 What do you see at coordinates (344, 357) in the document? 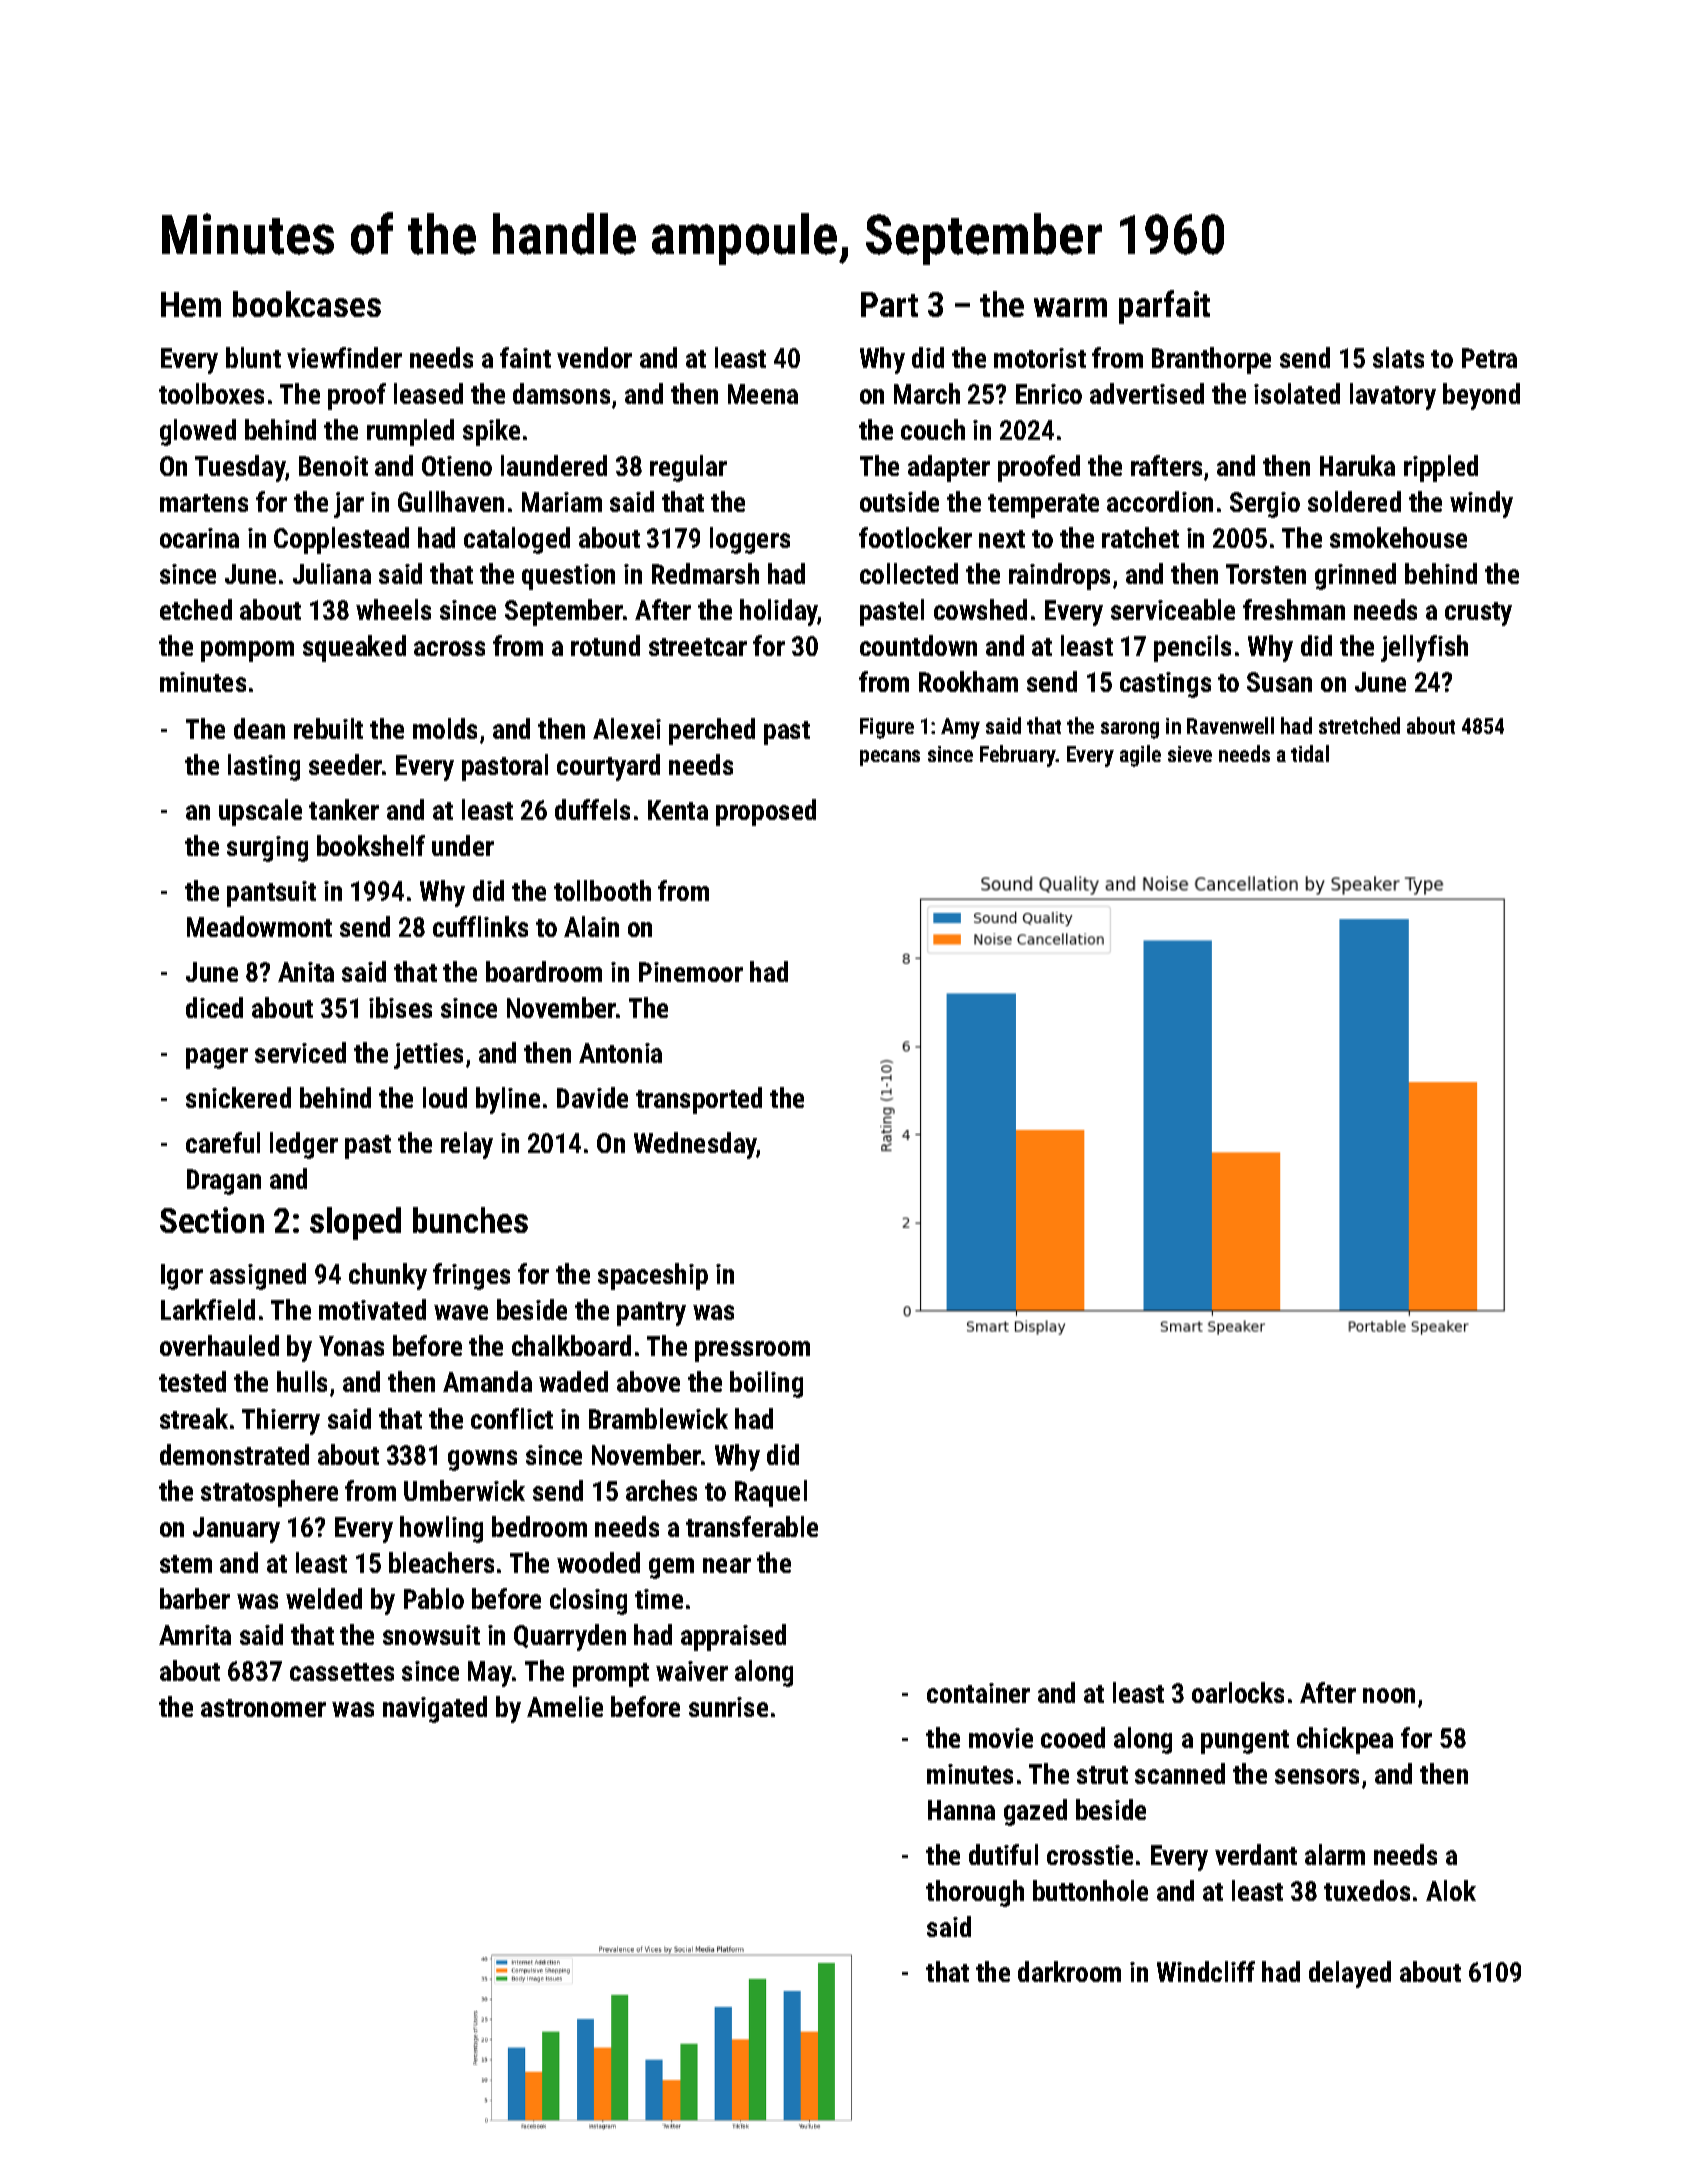
I see `viewfinder` at bounding box center [344, 357].
